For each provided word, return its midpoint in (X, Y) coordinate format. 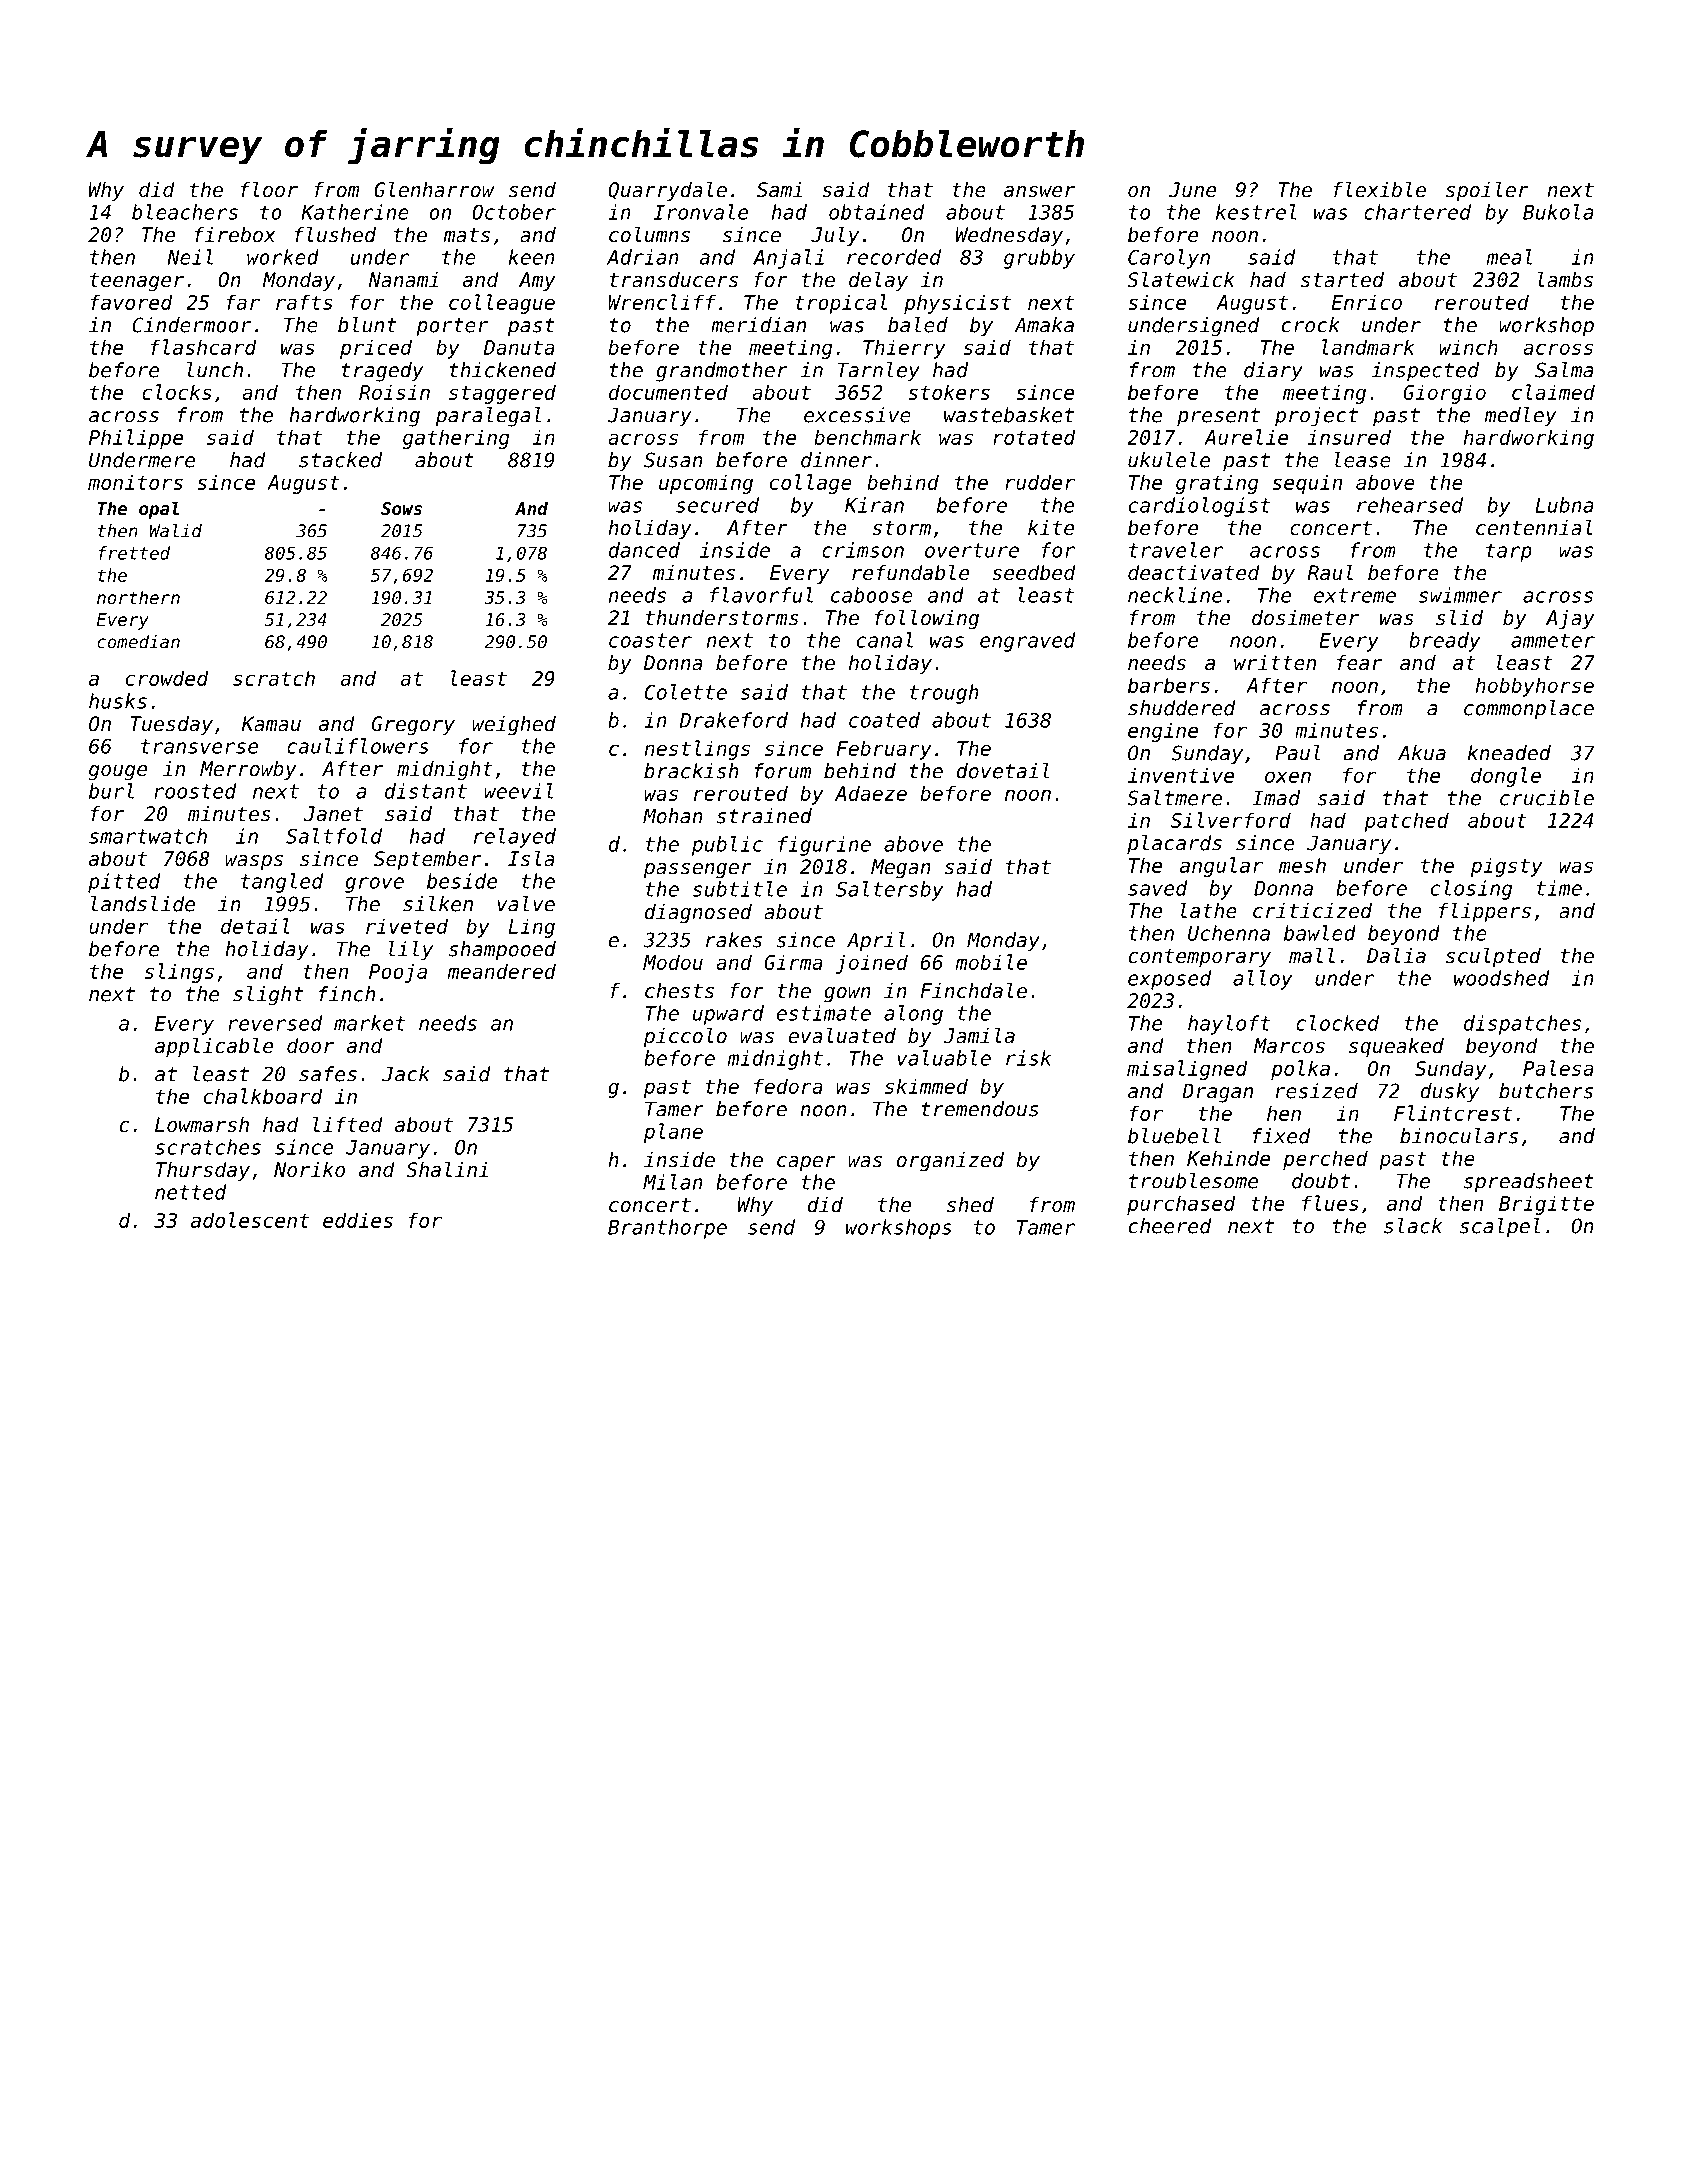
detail (255, 926)
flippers (1485, 912)
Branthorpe (667, 1229)
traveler (1176, 550)
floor (269, 189)
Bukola (1558, 212)
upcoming (706, 484)
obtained (877, 212)
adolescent (250, 1220)
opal (159, 510)
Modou (673, 962)
